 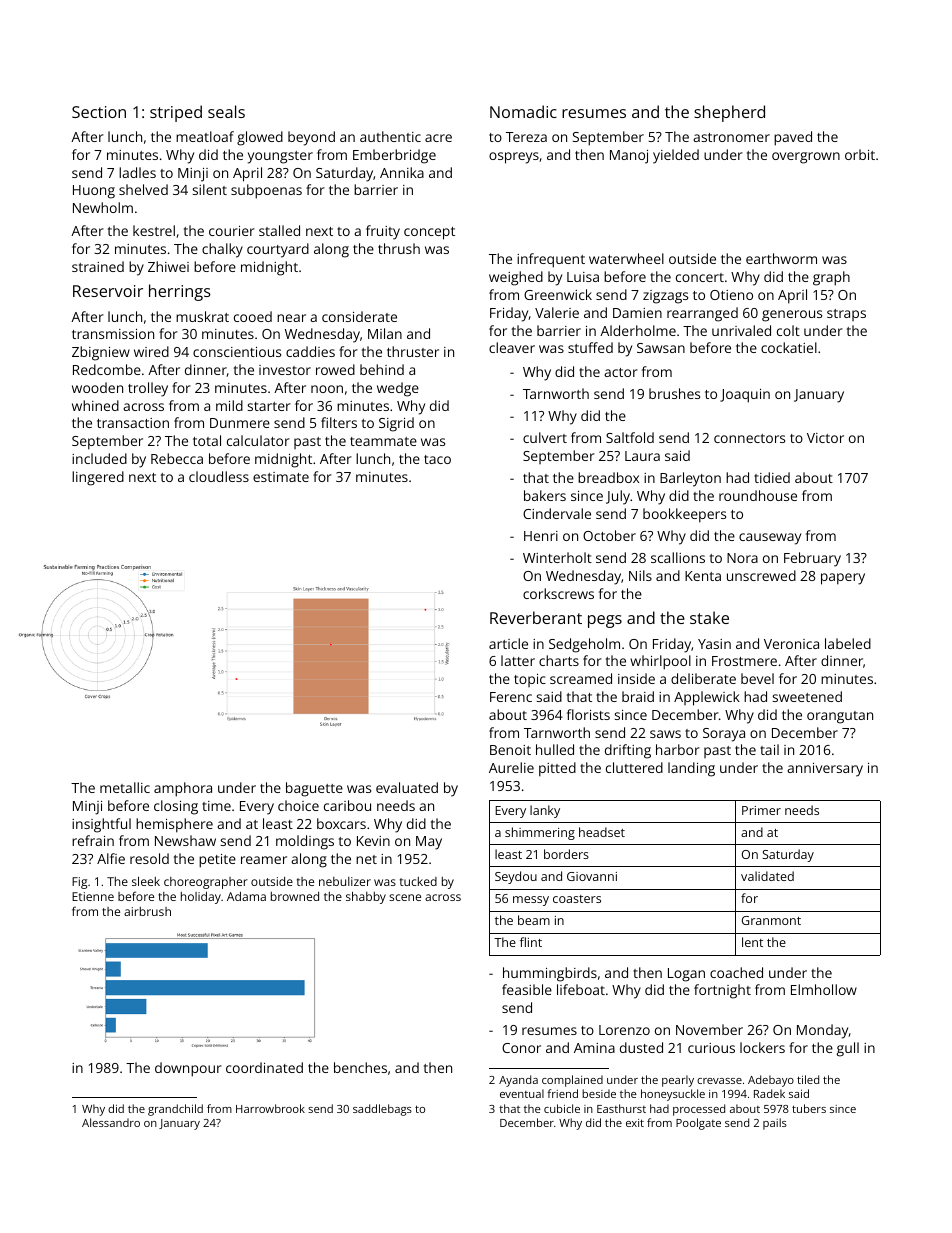 I want to click on Elmhollow, so click(x=824, y=989).
